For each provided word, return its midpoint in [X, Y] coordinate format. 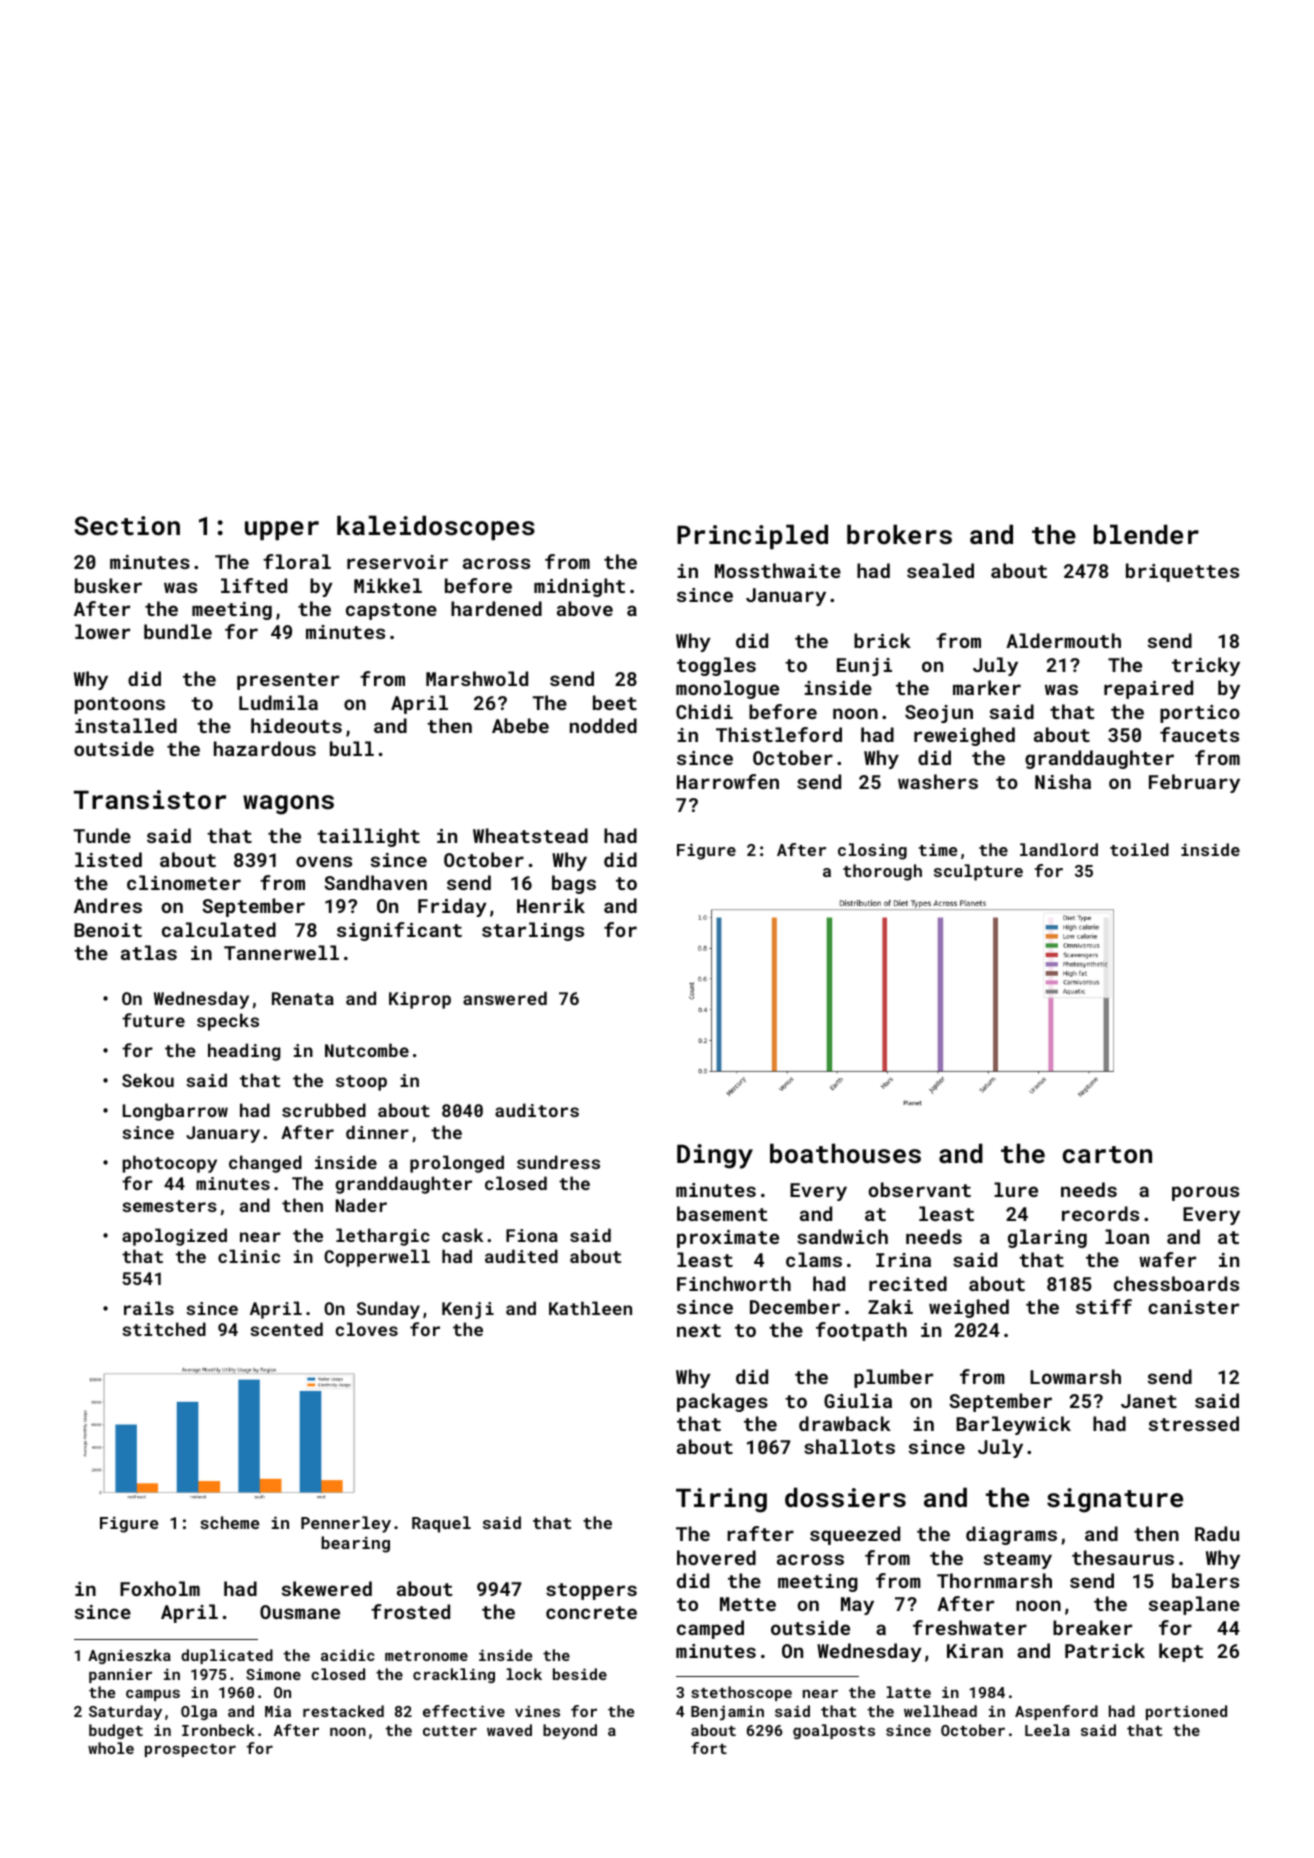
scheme [229, 1522]
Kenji [468, 1310]
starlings [533, 931]
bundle [178, 631]
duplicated [227, 1656]
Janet [1149, 1401]
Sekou [148, 1080]
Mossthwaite [778, 570]
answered [505, 998]
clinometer [184, 882]
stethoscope [741, 1693]
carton [1107, 1154]
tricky [1206, 666]
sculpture [978, 872]
